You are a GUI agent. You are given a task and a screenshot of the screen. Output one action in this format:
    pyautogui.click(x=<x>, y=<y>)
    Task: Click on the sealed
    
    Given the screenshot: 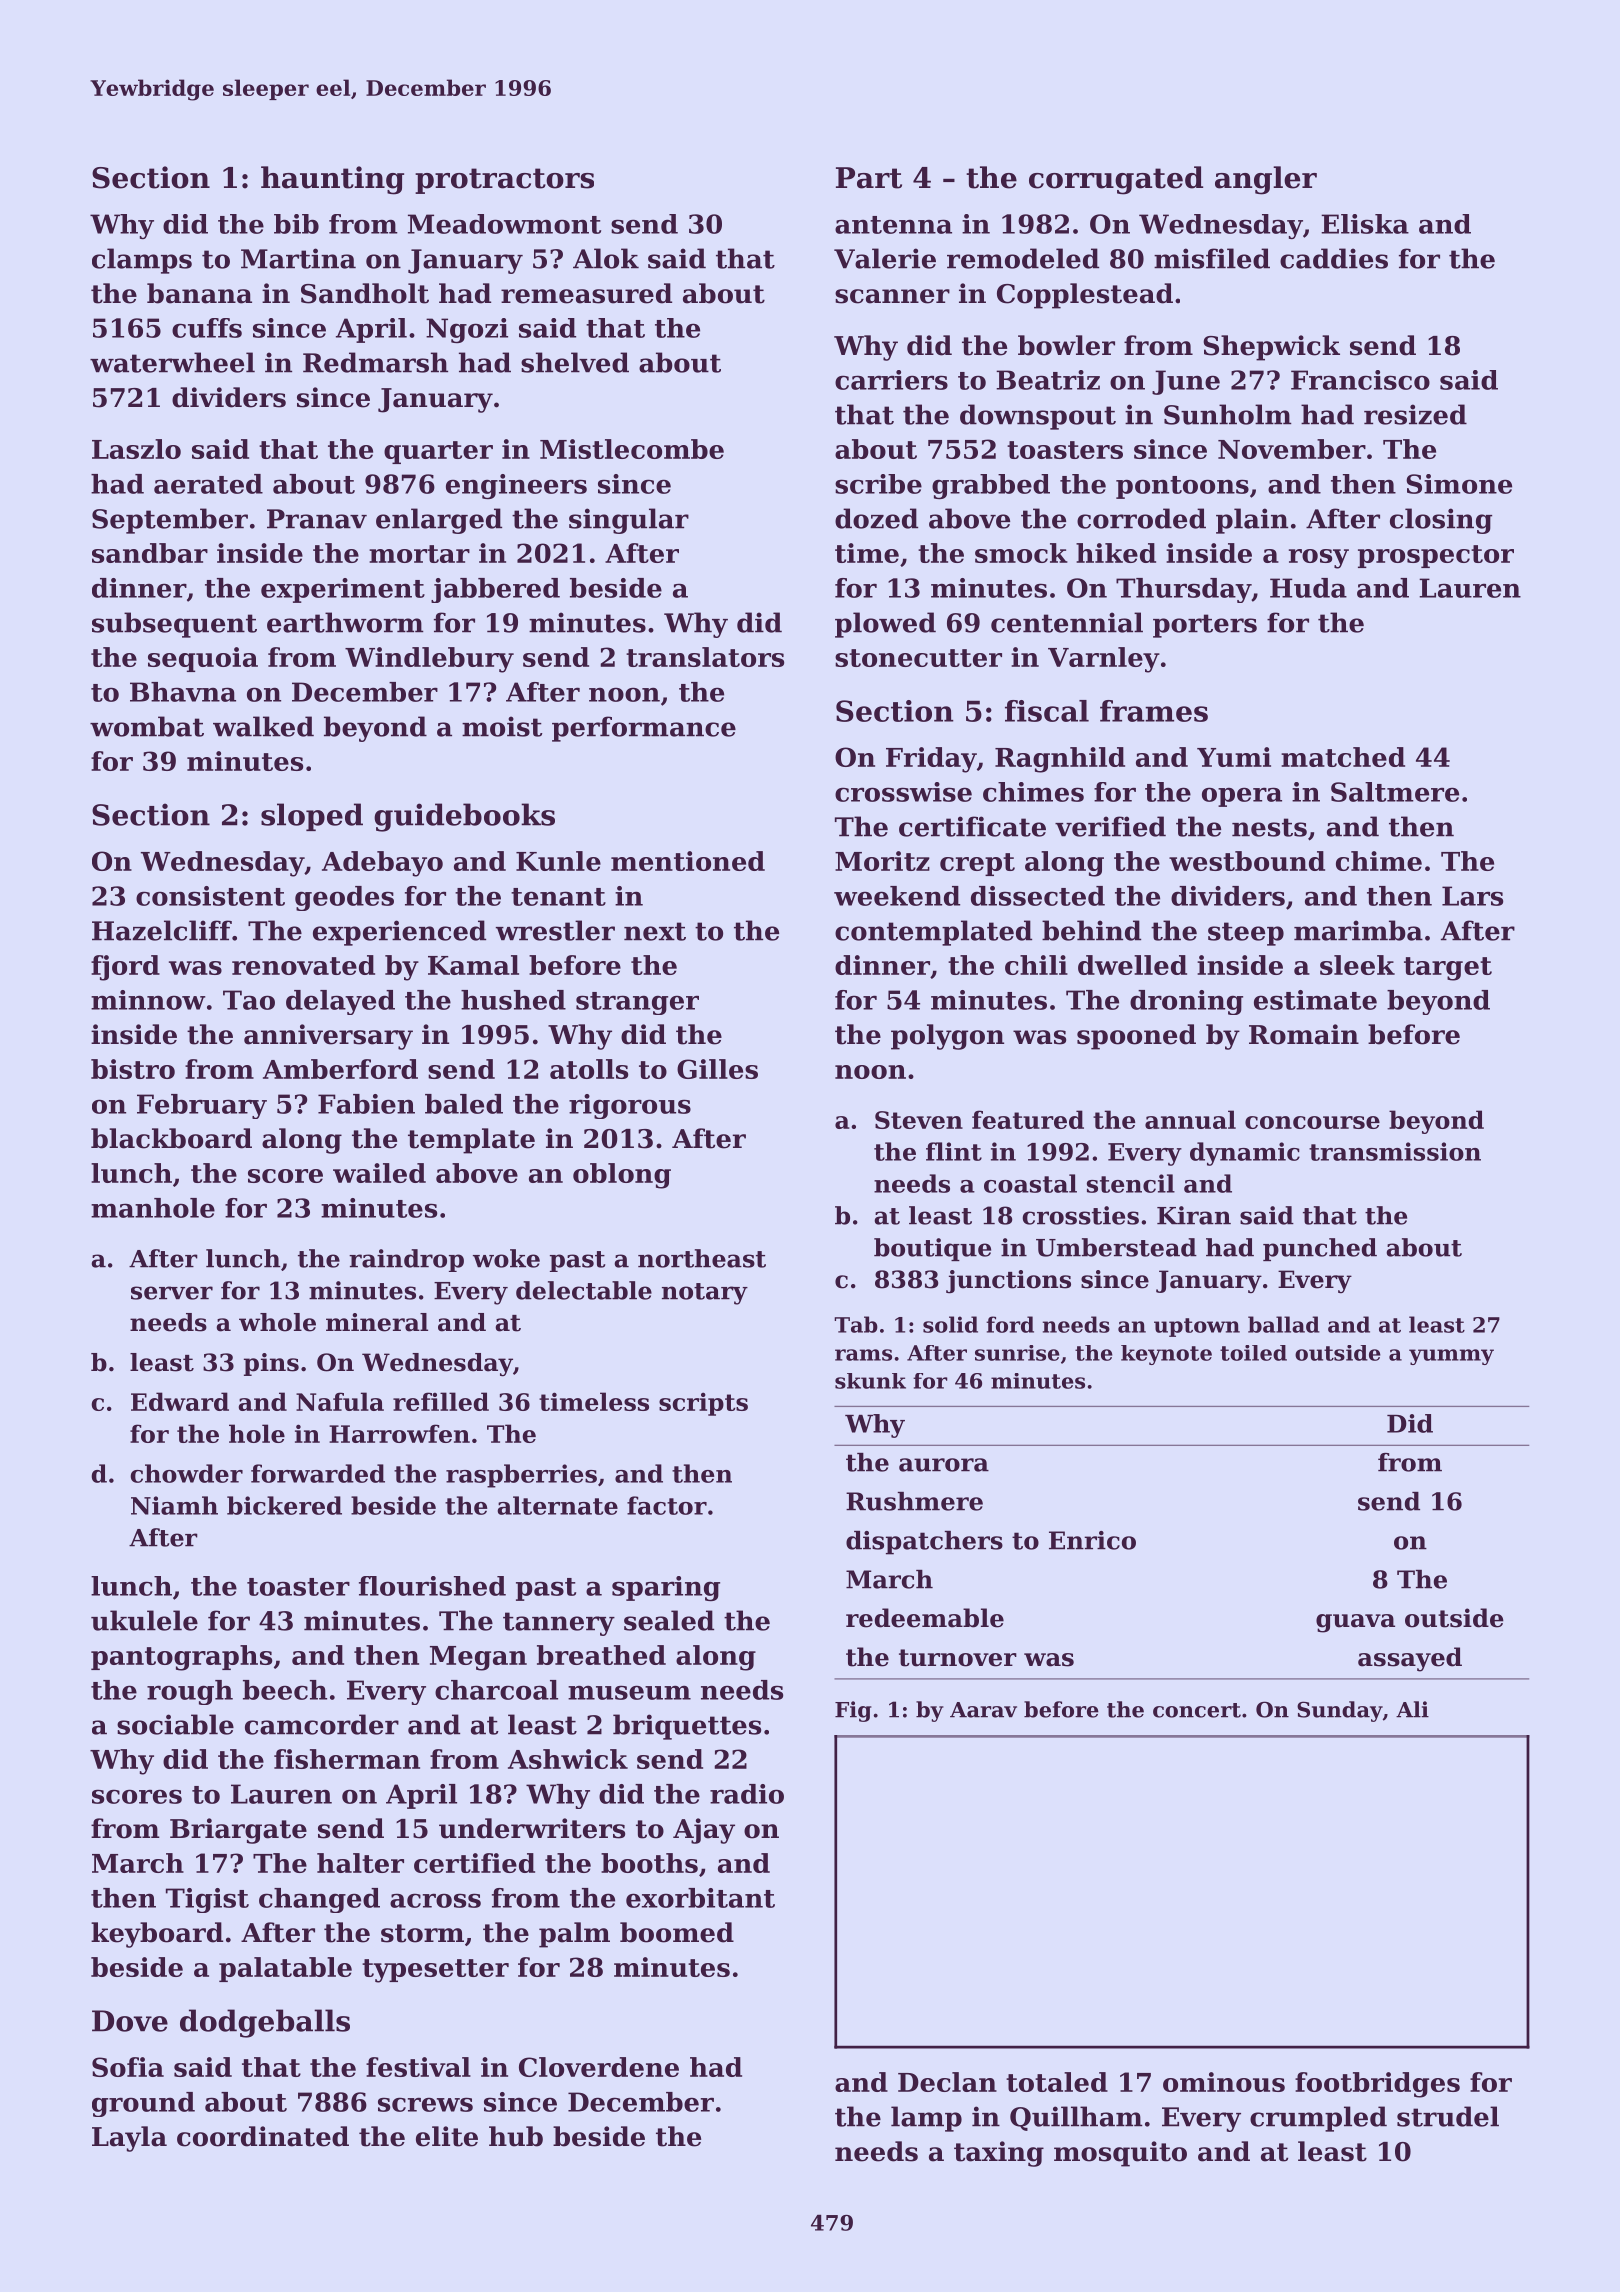 What is the action you would take?
    pyautogui.click(x=669, y=1620)
